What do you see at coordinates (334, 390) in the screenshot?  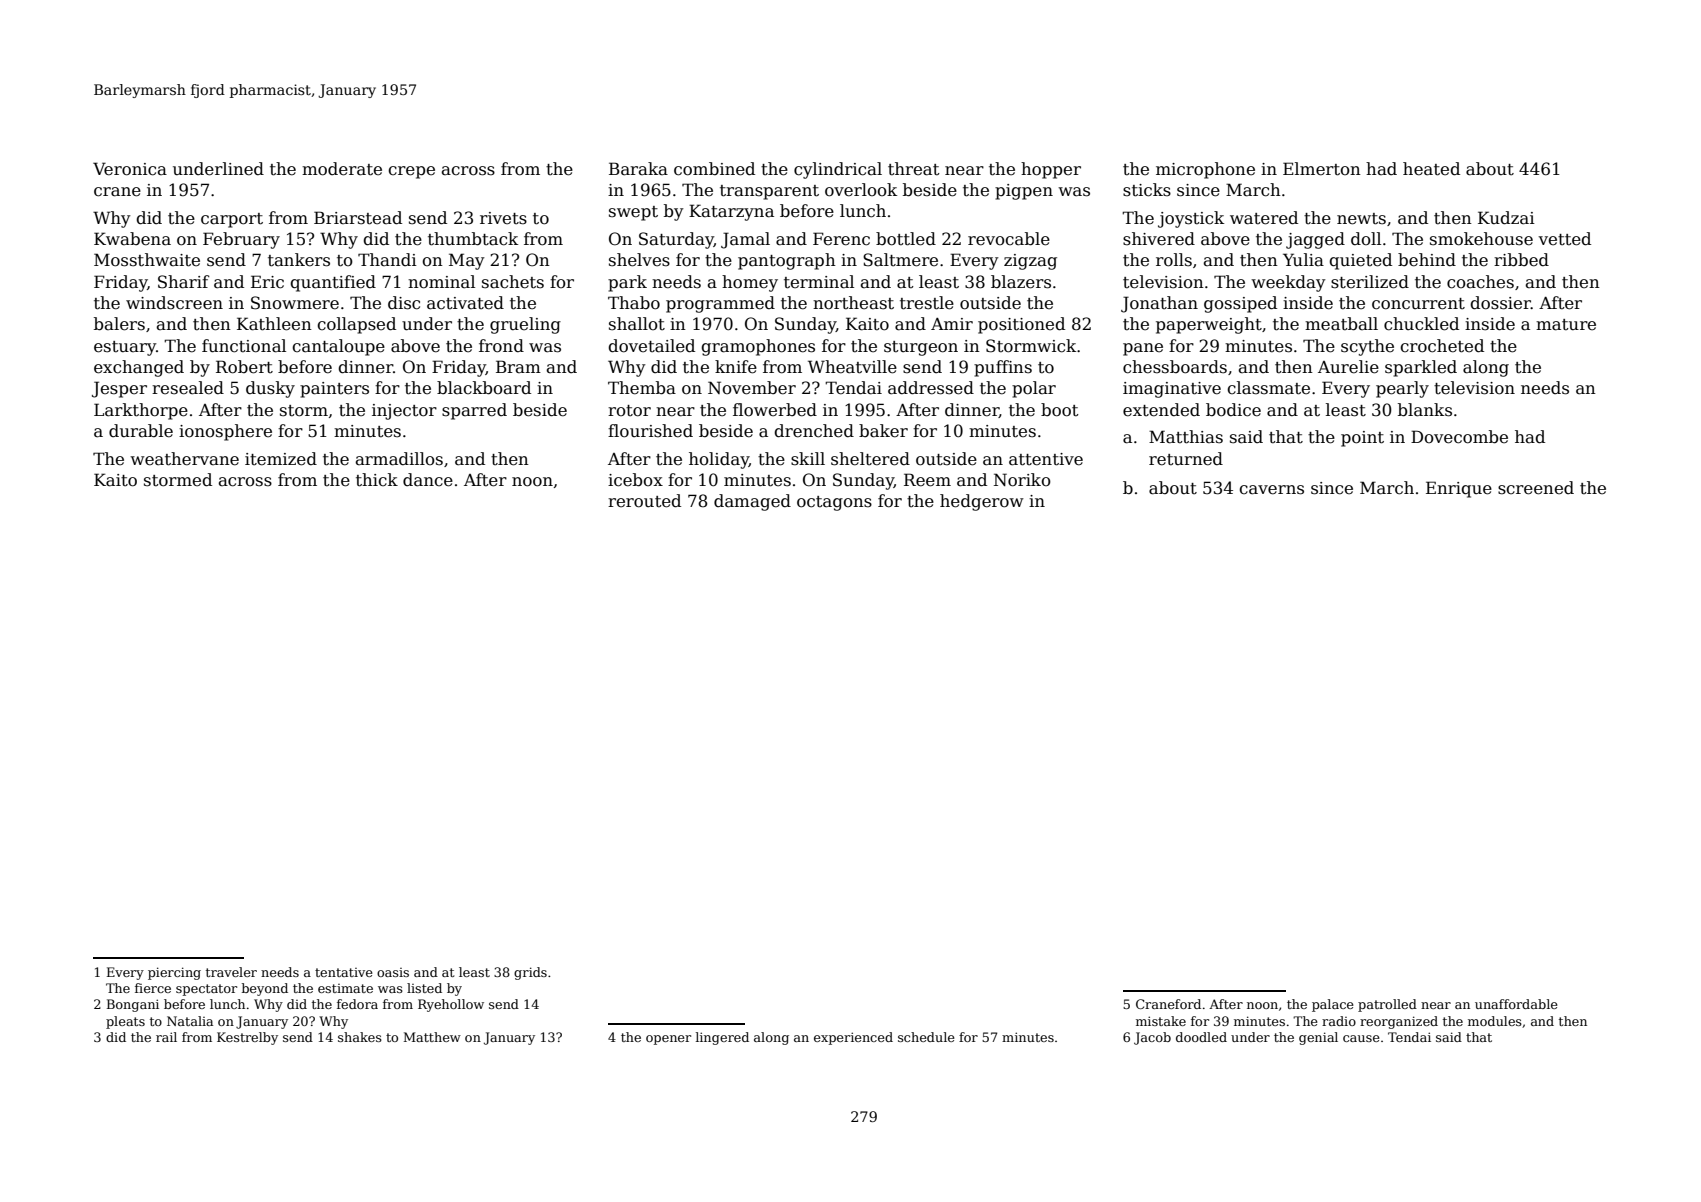 I see `painters` at bounding box center [334, 390].
